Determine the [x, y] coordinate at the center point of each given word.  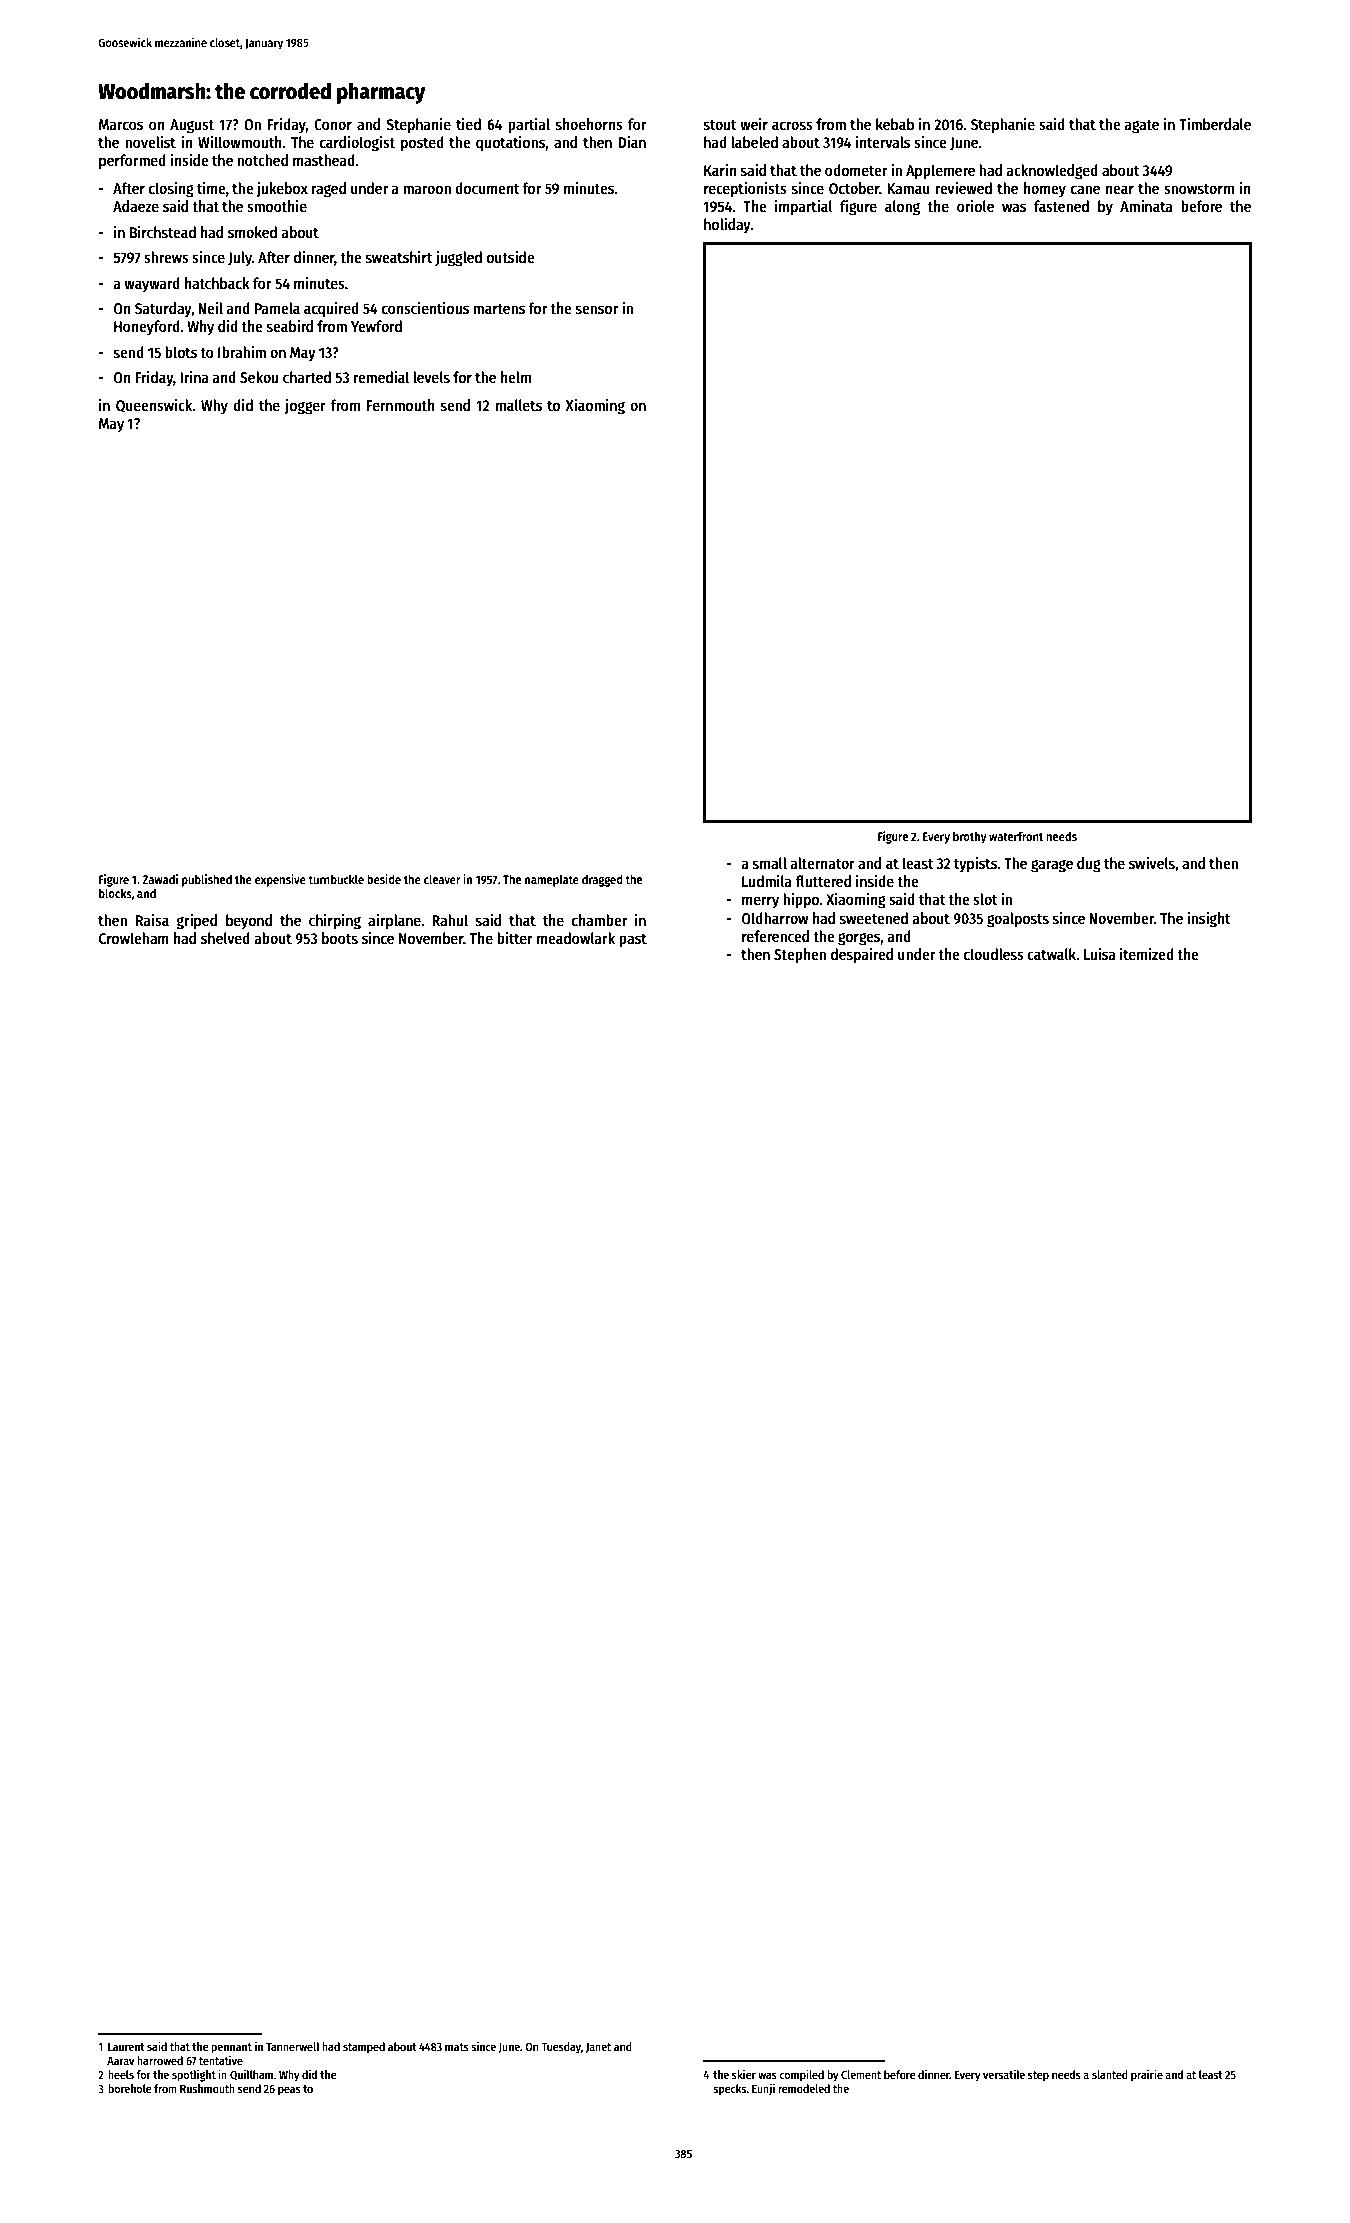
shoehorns [589, 124]
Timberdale [1215, 124]
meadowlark [576, 938]
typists [975, 865]
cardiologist [357, 144]
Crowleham [134, 938]
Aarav [121, 2061]
